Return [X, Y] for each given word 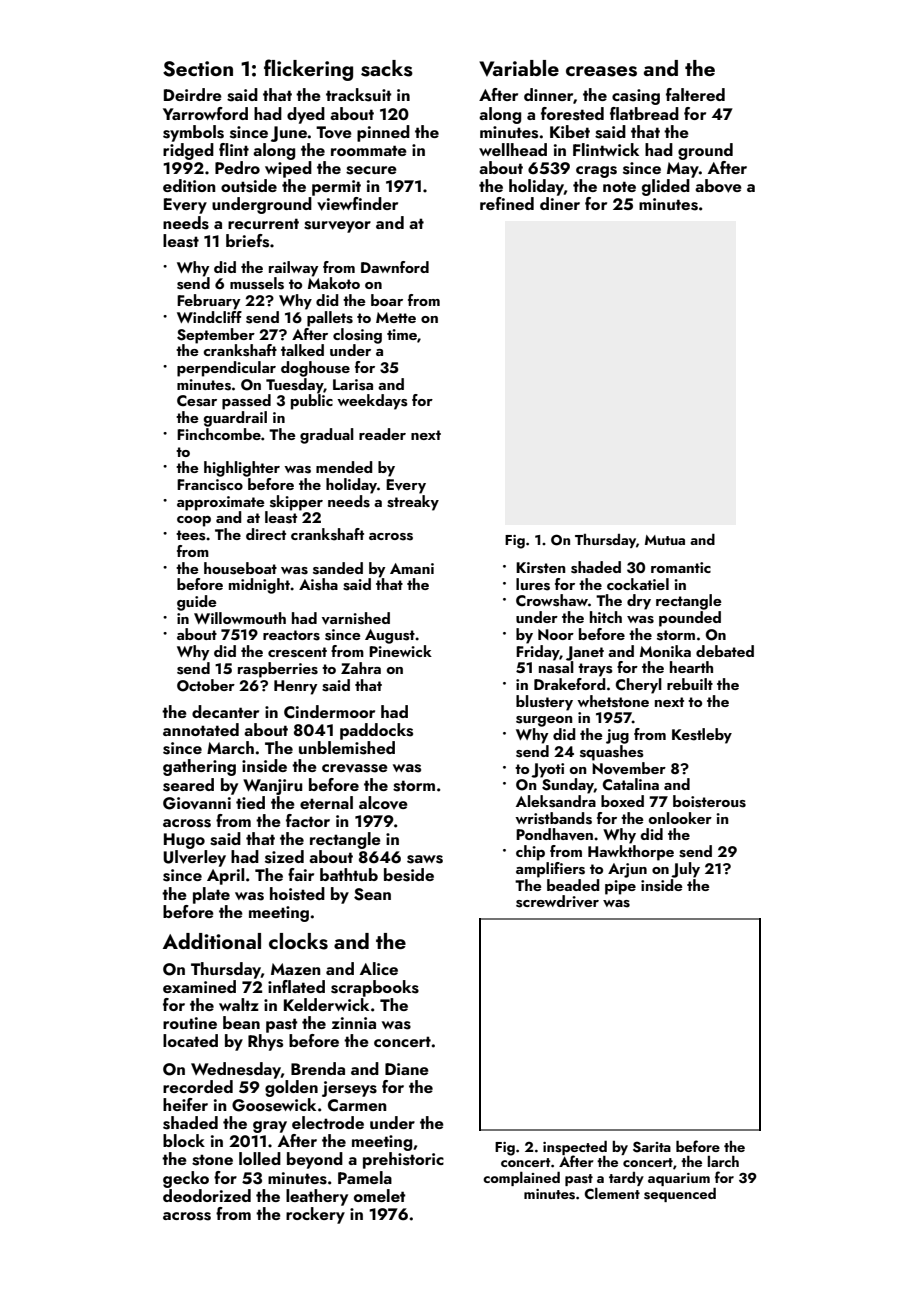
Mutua [665, 540]
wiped [288, 169]
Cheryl [639, 686]
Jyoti [547, 770]
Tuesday [294, 386]
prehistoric [403, 1160]
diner [560, 203]
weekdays [372, 402]
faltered [695, 94]
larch [723, 1161]
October [206, 685]
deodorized [207, 1195]
